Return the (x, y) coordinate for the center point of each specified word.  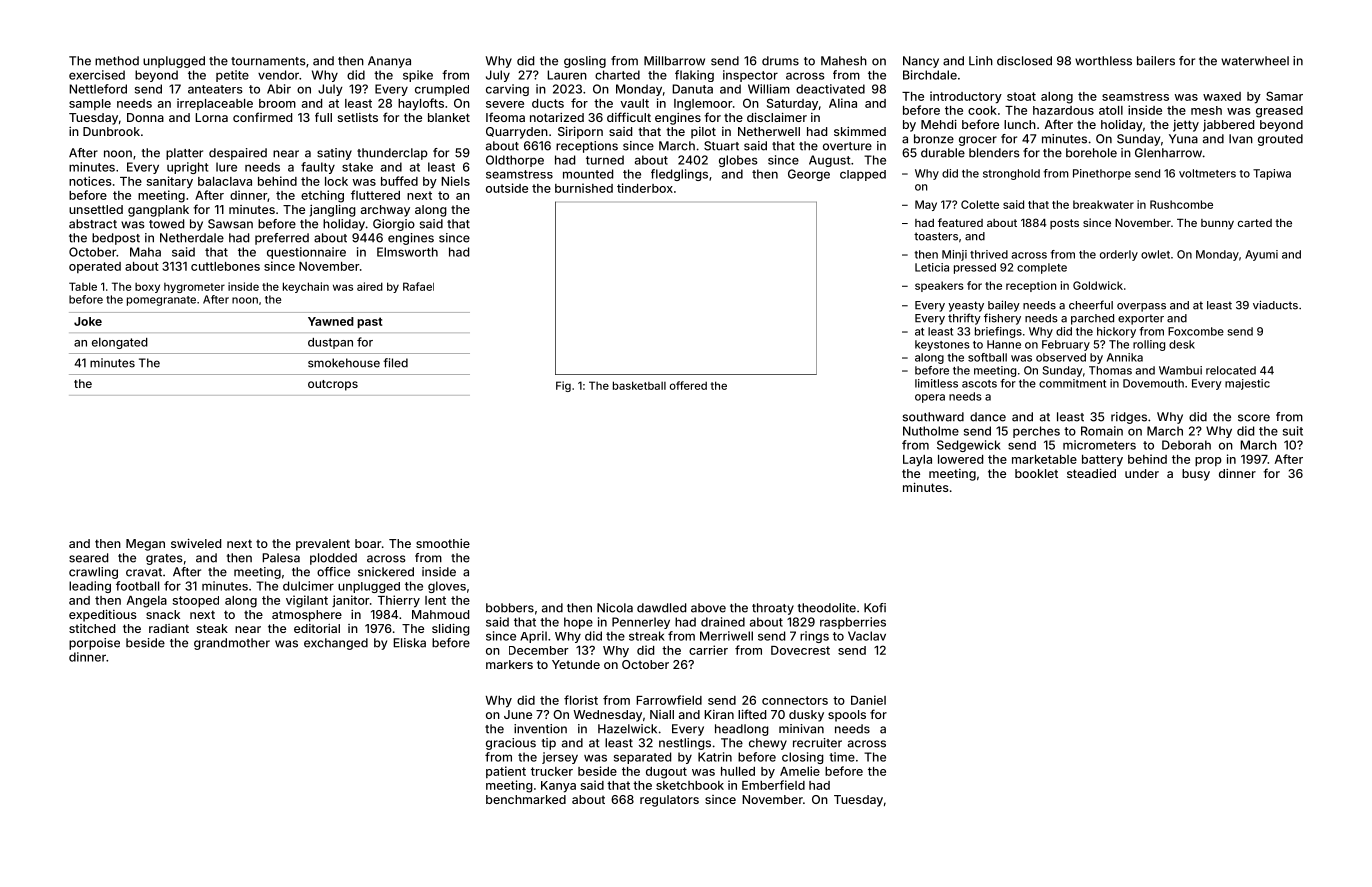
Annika (1125, 357)
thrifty (964, 319)
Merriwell (726, 636)
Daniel (868, 700)
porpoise (94, 644)
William (769, 89)
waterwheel (1255, 61)
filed (395, 363)
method (117, 61)
